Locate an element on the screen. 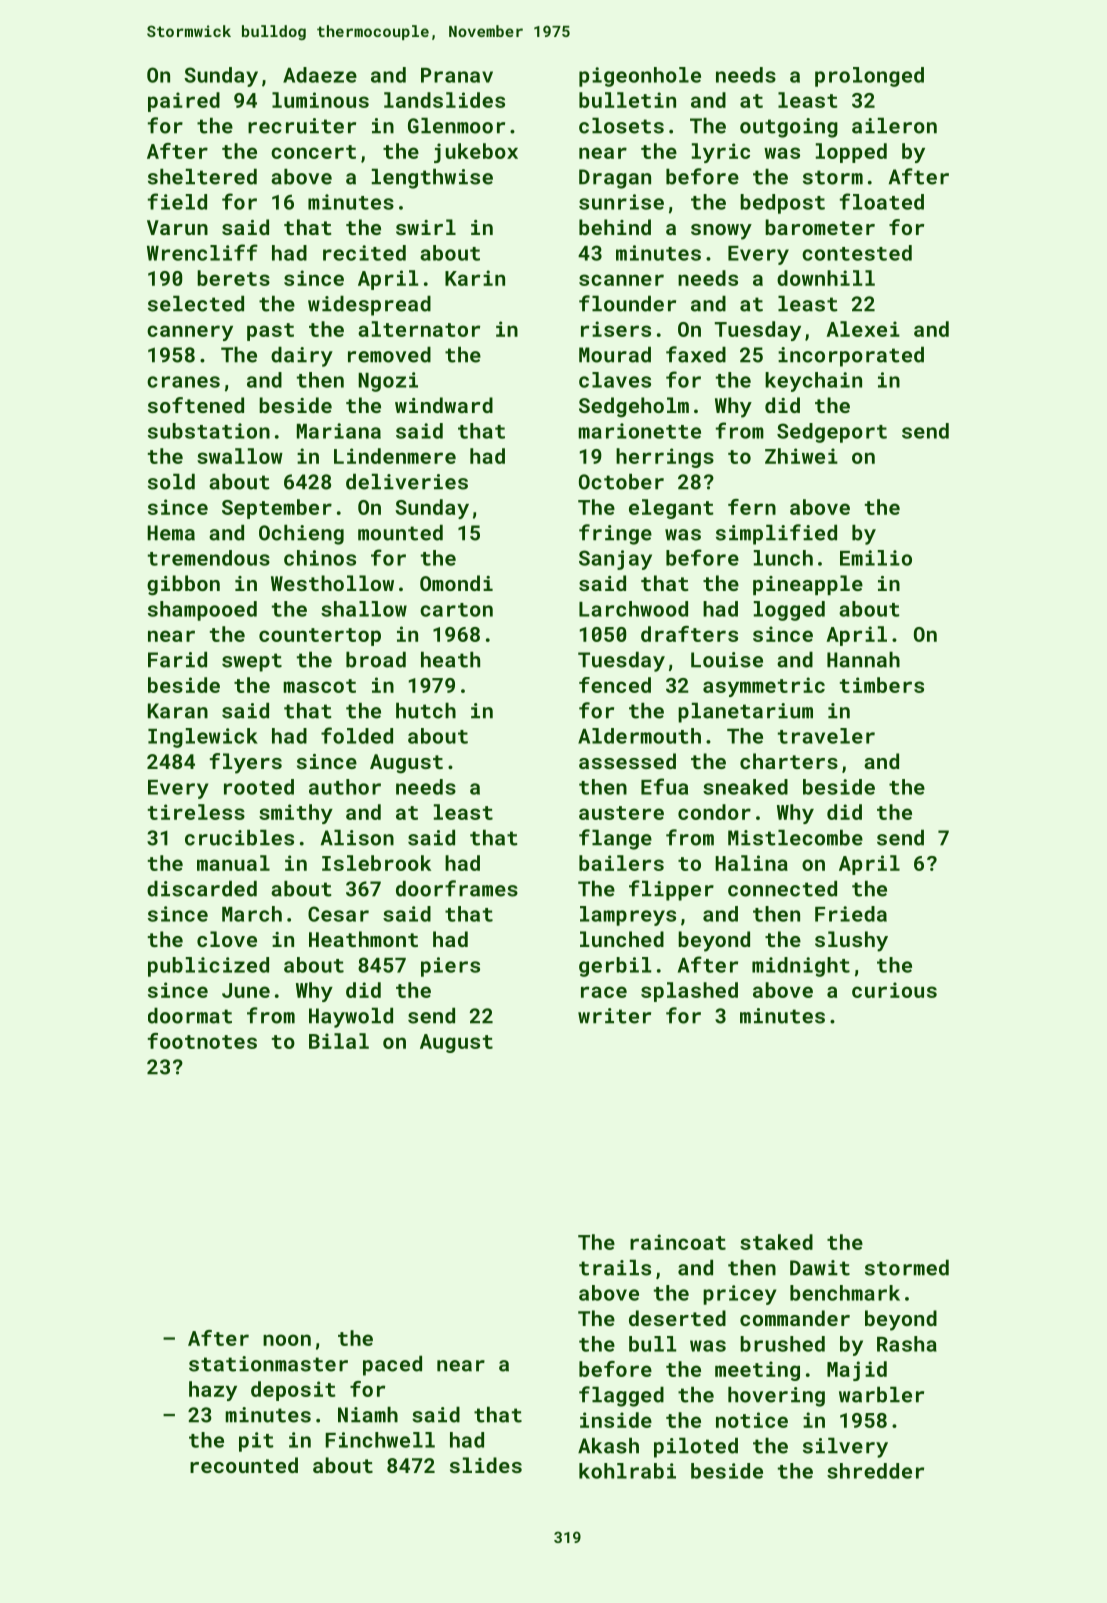  condor is located at coordinates (714, 812).
